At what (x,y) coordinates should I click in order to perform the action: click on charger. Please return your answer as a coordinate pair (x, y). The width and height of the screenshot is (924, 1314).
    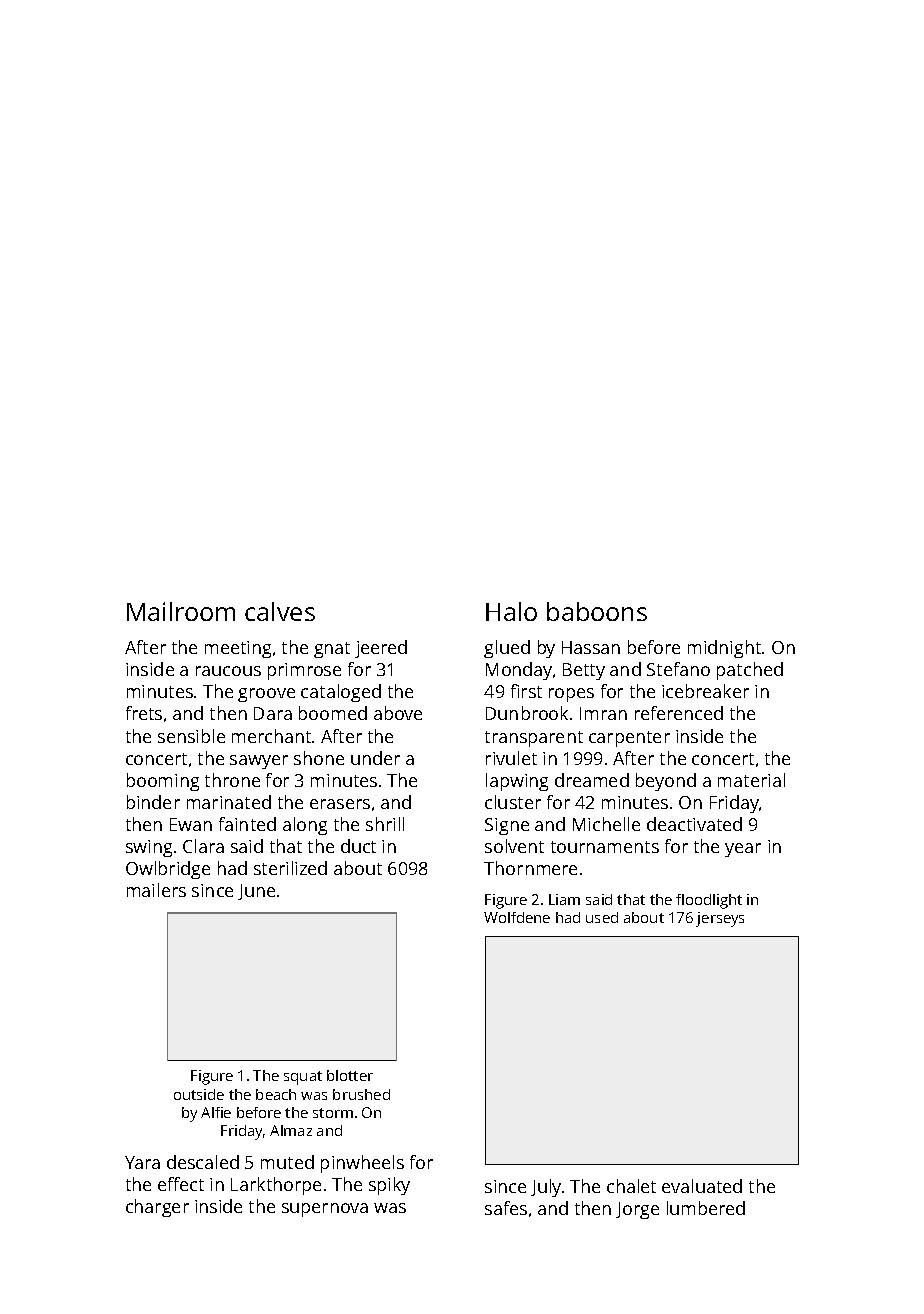
    Looking at the image, I should click on (157, 1208).
